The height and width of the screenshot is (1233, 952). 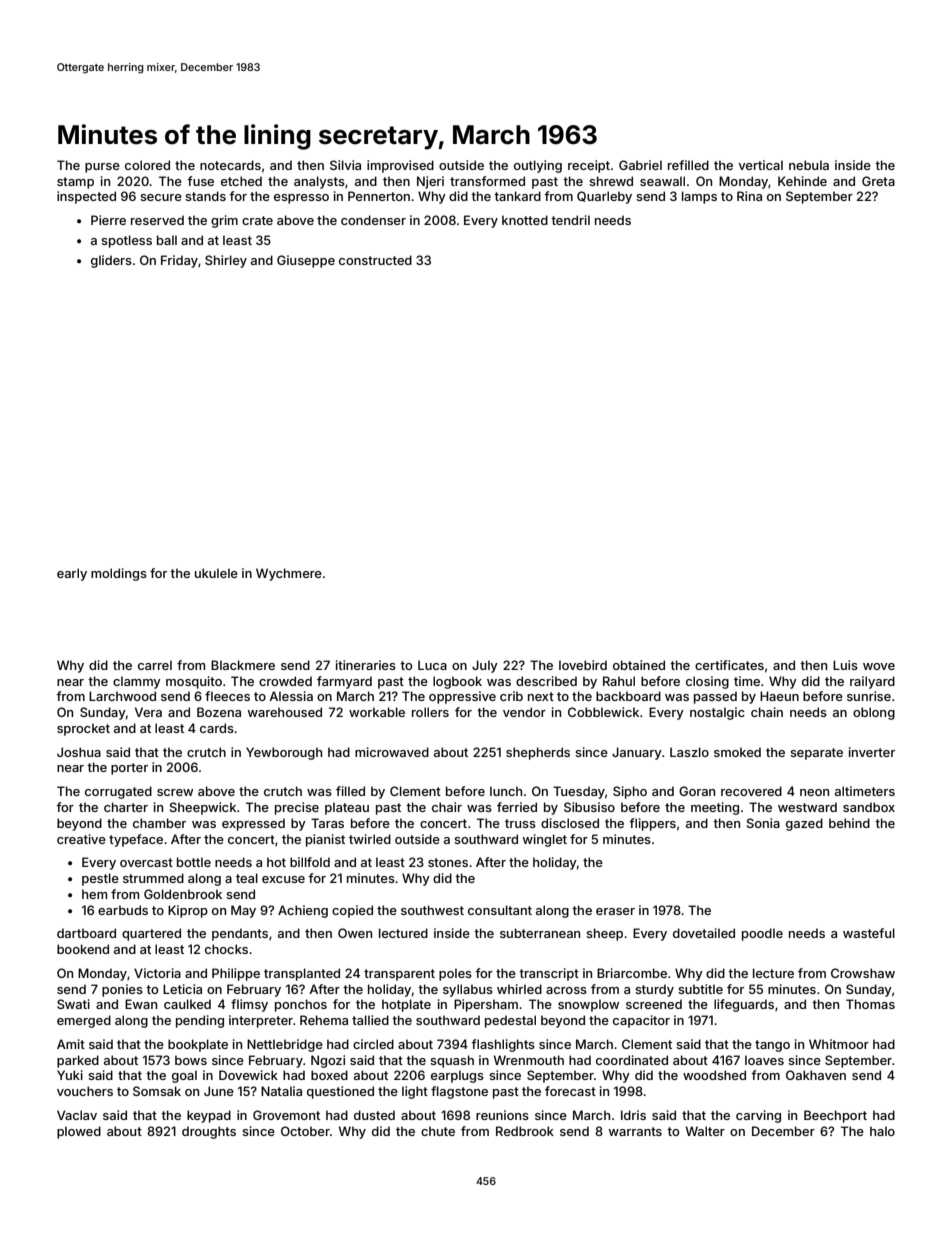 I want to click on Grovemont, so click(x=286, y=1115).
